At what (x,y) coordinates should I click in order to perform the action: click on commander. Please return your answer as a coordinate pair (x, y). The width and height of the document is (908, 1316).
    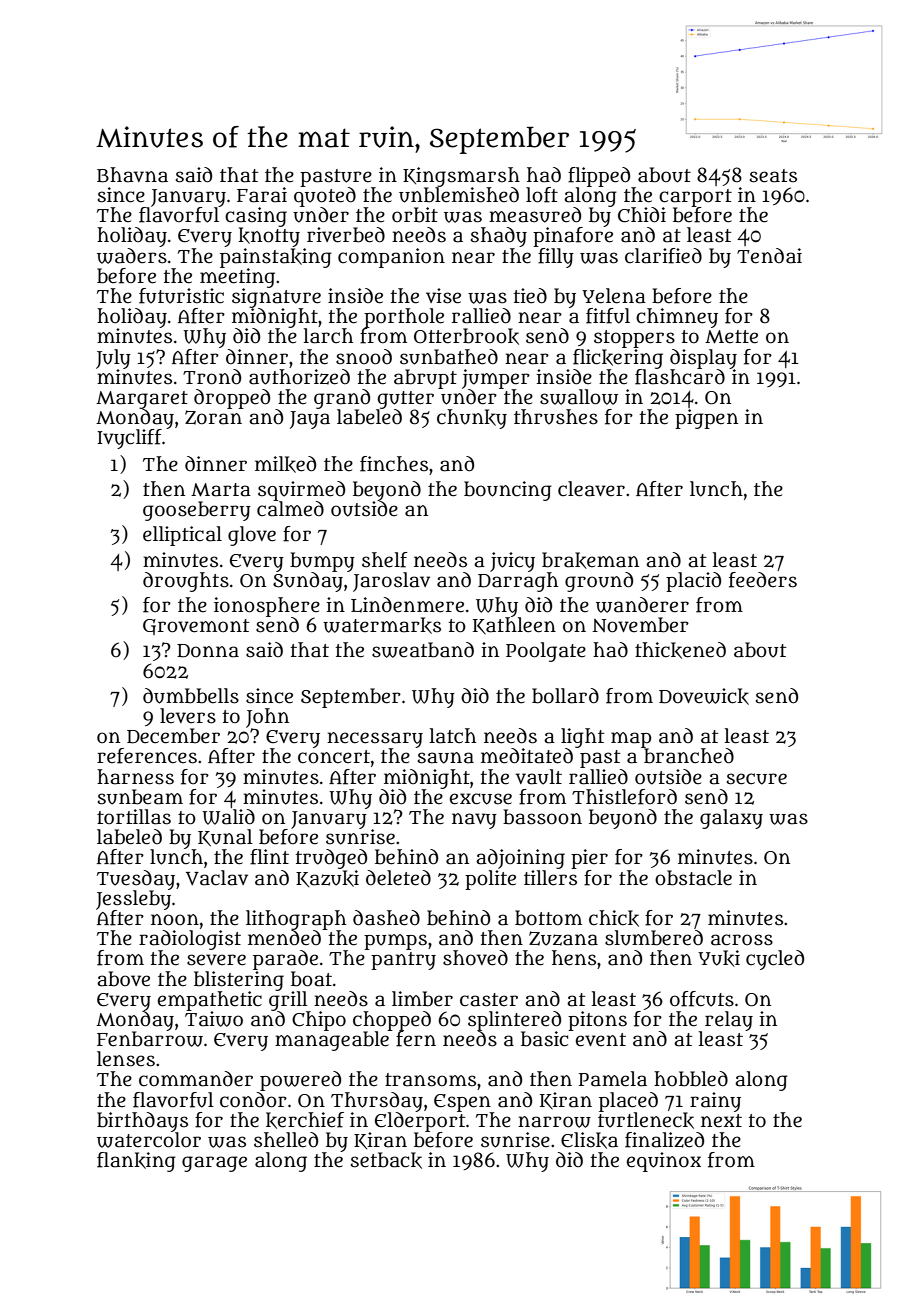
    Looking at the image, I should click on (196, 1079).
